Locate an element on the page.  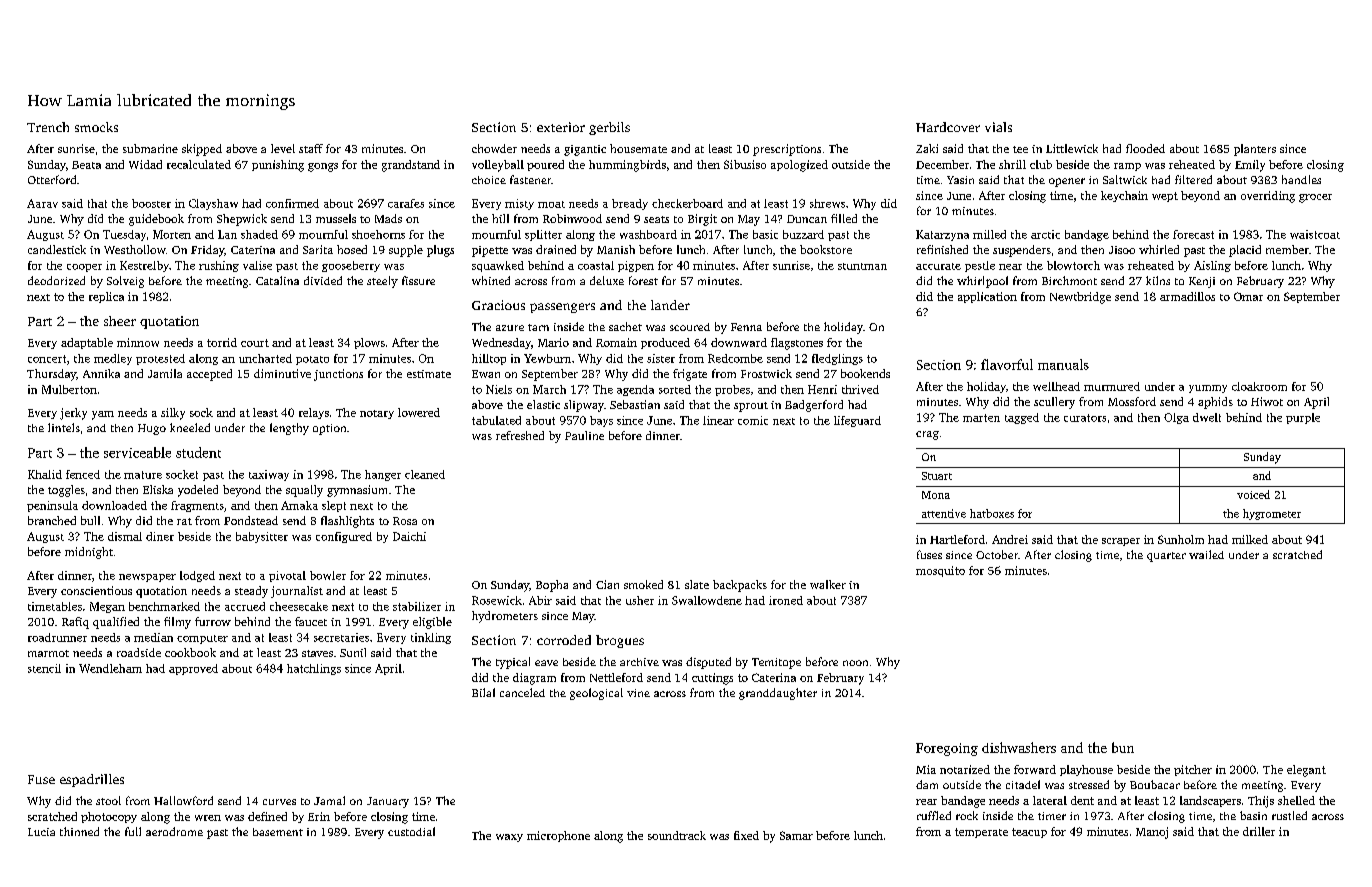
diminutive is located at coordinates (282, 373).
